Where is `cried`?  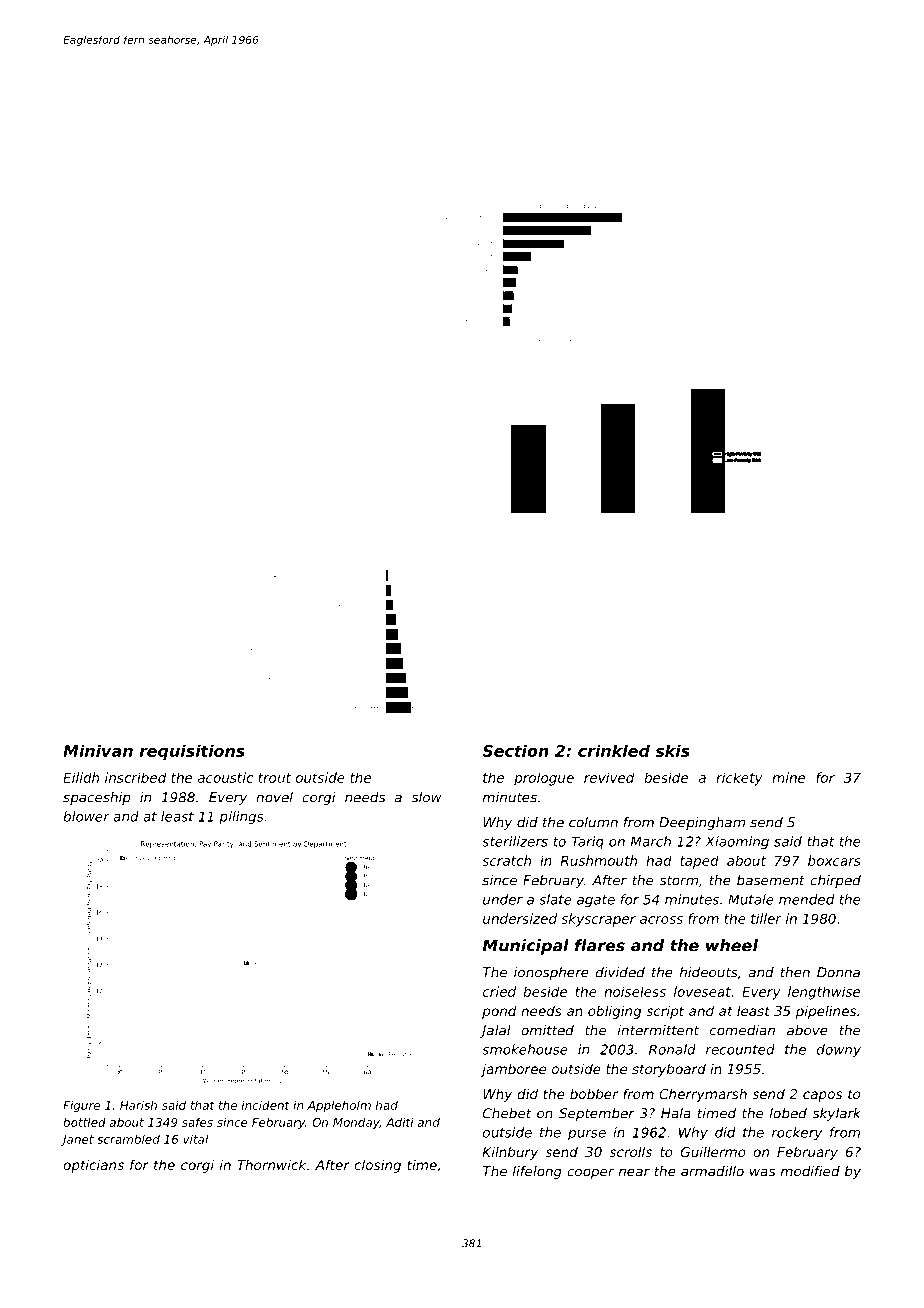
cried is located at coordinates (499, 991).
